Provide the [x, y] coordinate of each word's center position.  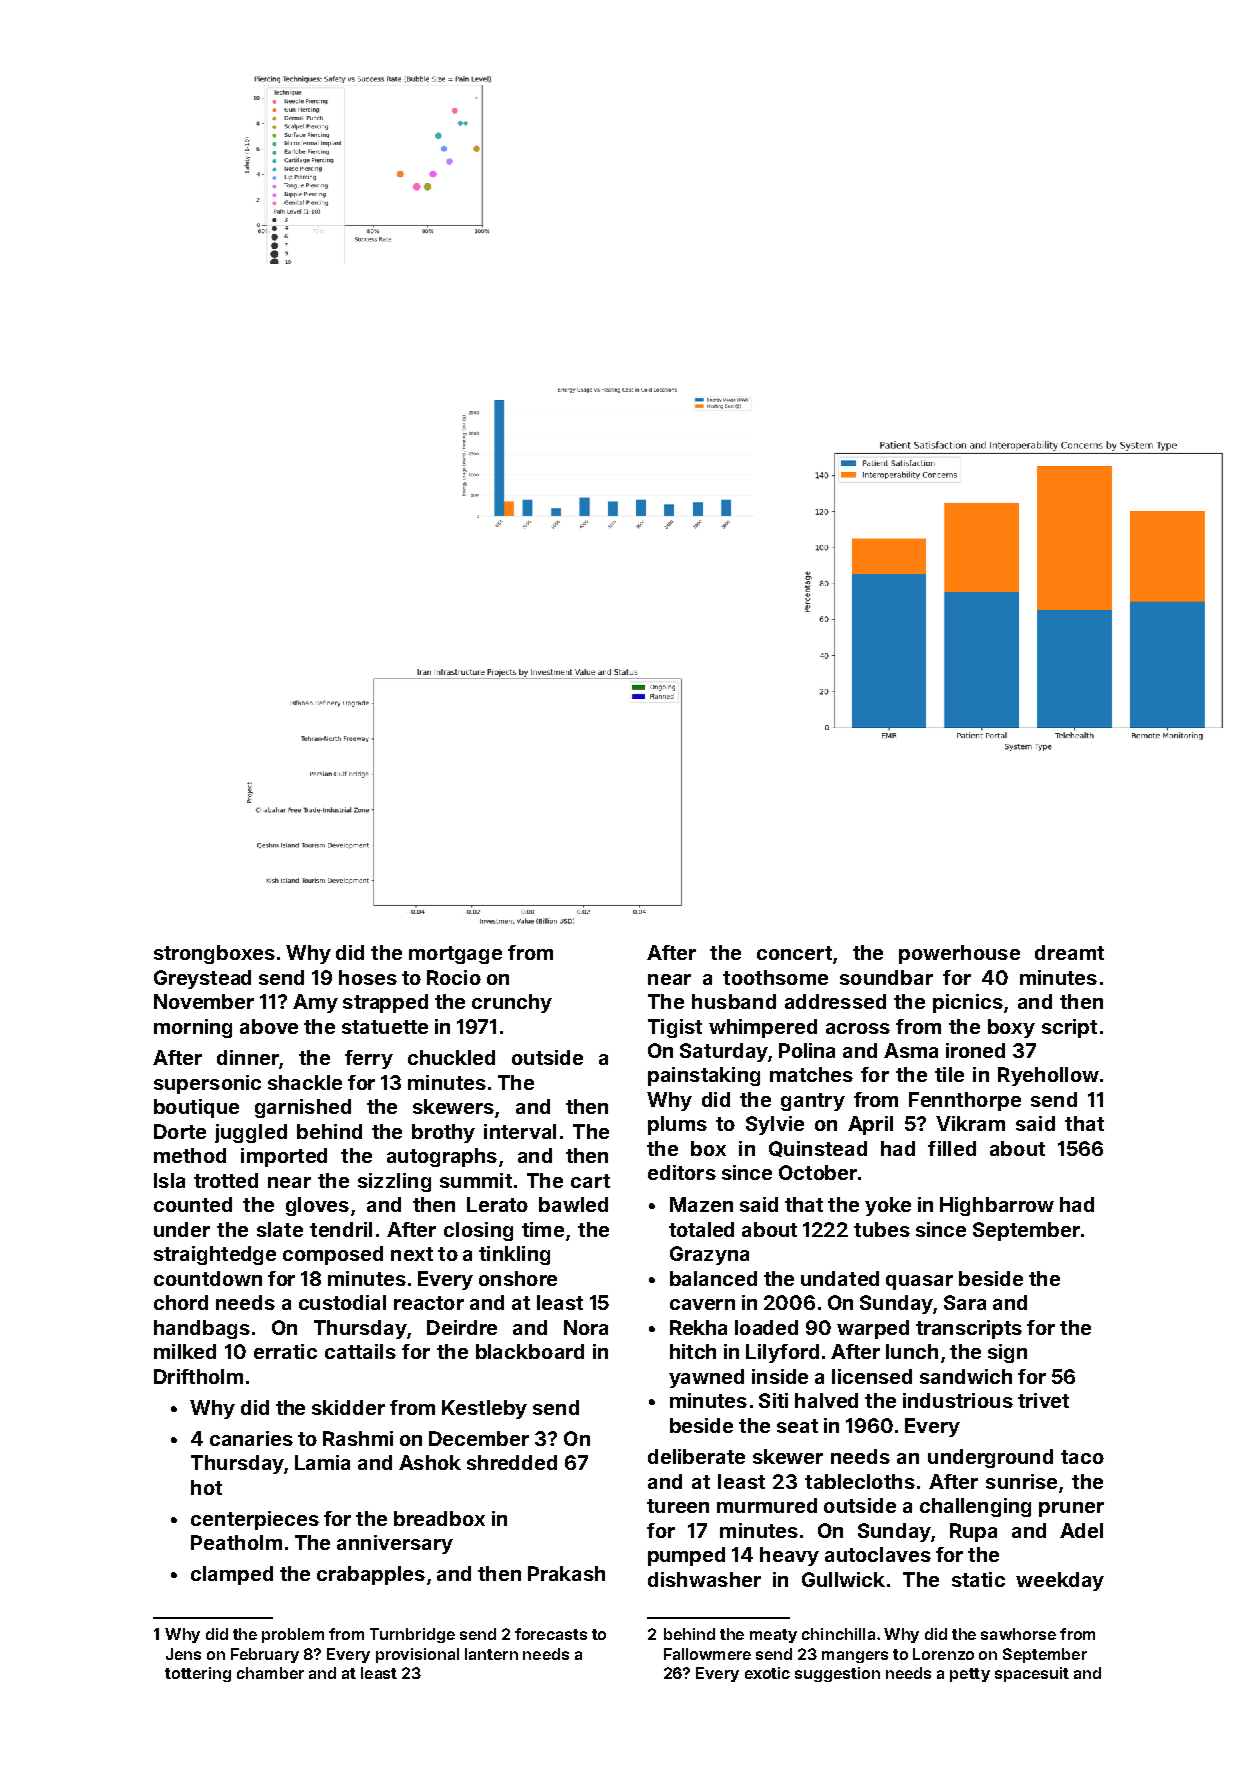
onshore [518, 1278]
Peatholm [236, 1542]
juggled [251, 1133]
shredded [512, 1462]
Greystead [202, 979]
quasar [919, 1282]
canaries [251, 1438]
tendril [341, 1229]
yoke [888, 1206]
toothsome [775, 977]
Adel [1081, 1530]
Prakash [566, 1573]
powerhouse [959, 954]
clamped [232, 1575]
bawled [573, 1204]
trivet [1043, 1400]
